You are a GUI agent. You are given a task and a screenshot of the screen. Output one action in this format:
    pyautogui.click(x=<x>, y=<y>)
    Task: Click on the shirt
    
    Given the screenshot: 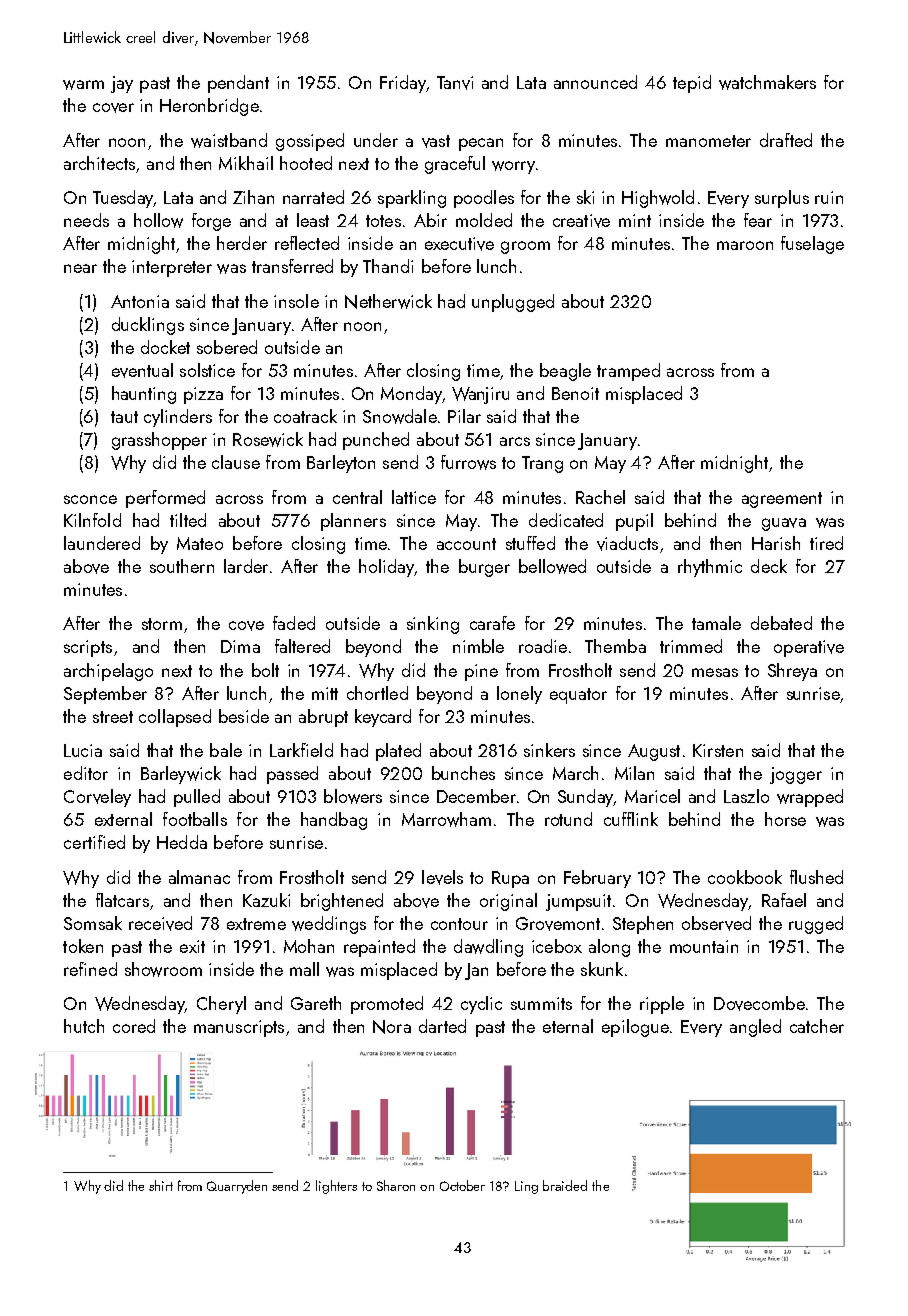 What is the action you would take?
    pyautogui.click(x=161, y=1185)
